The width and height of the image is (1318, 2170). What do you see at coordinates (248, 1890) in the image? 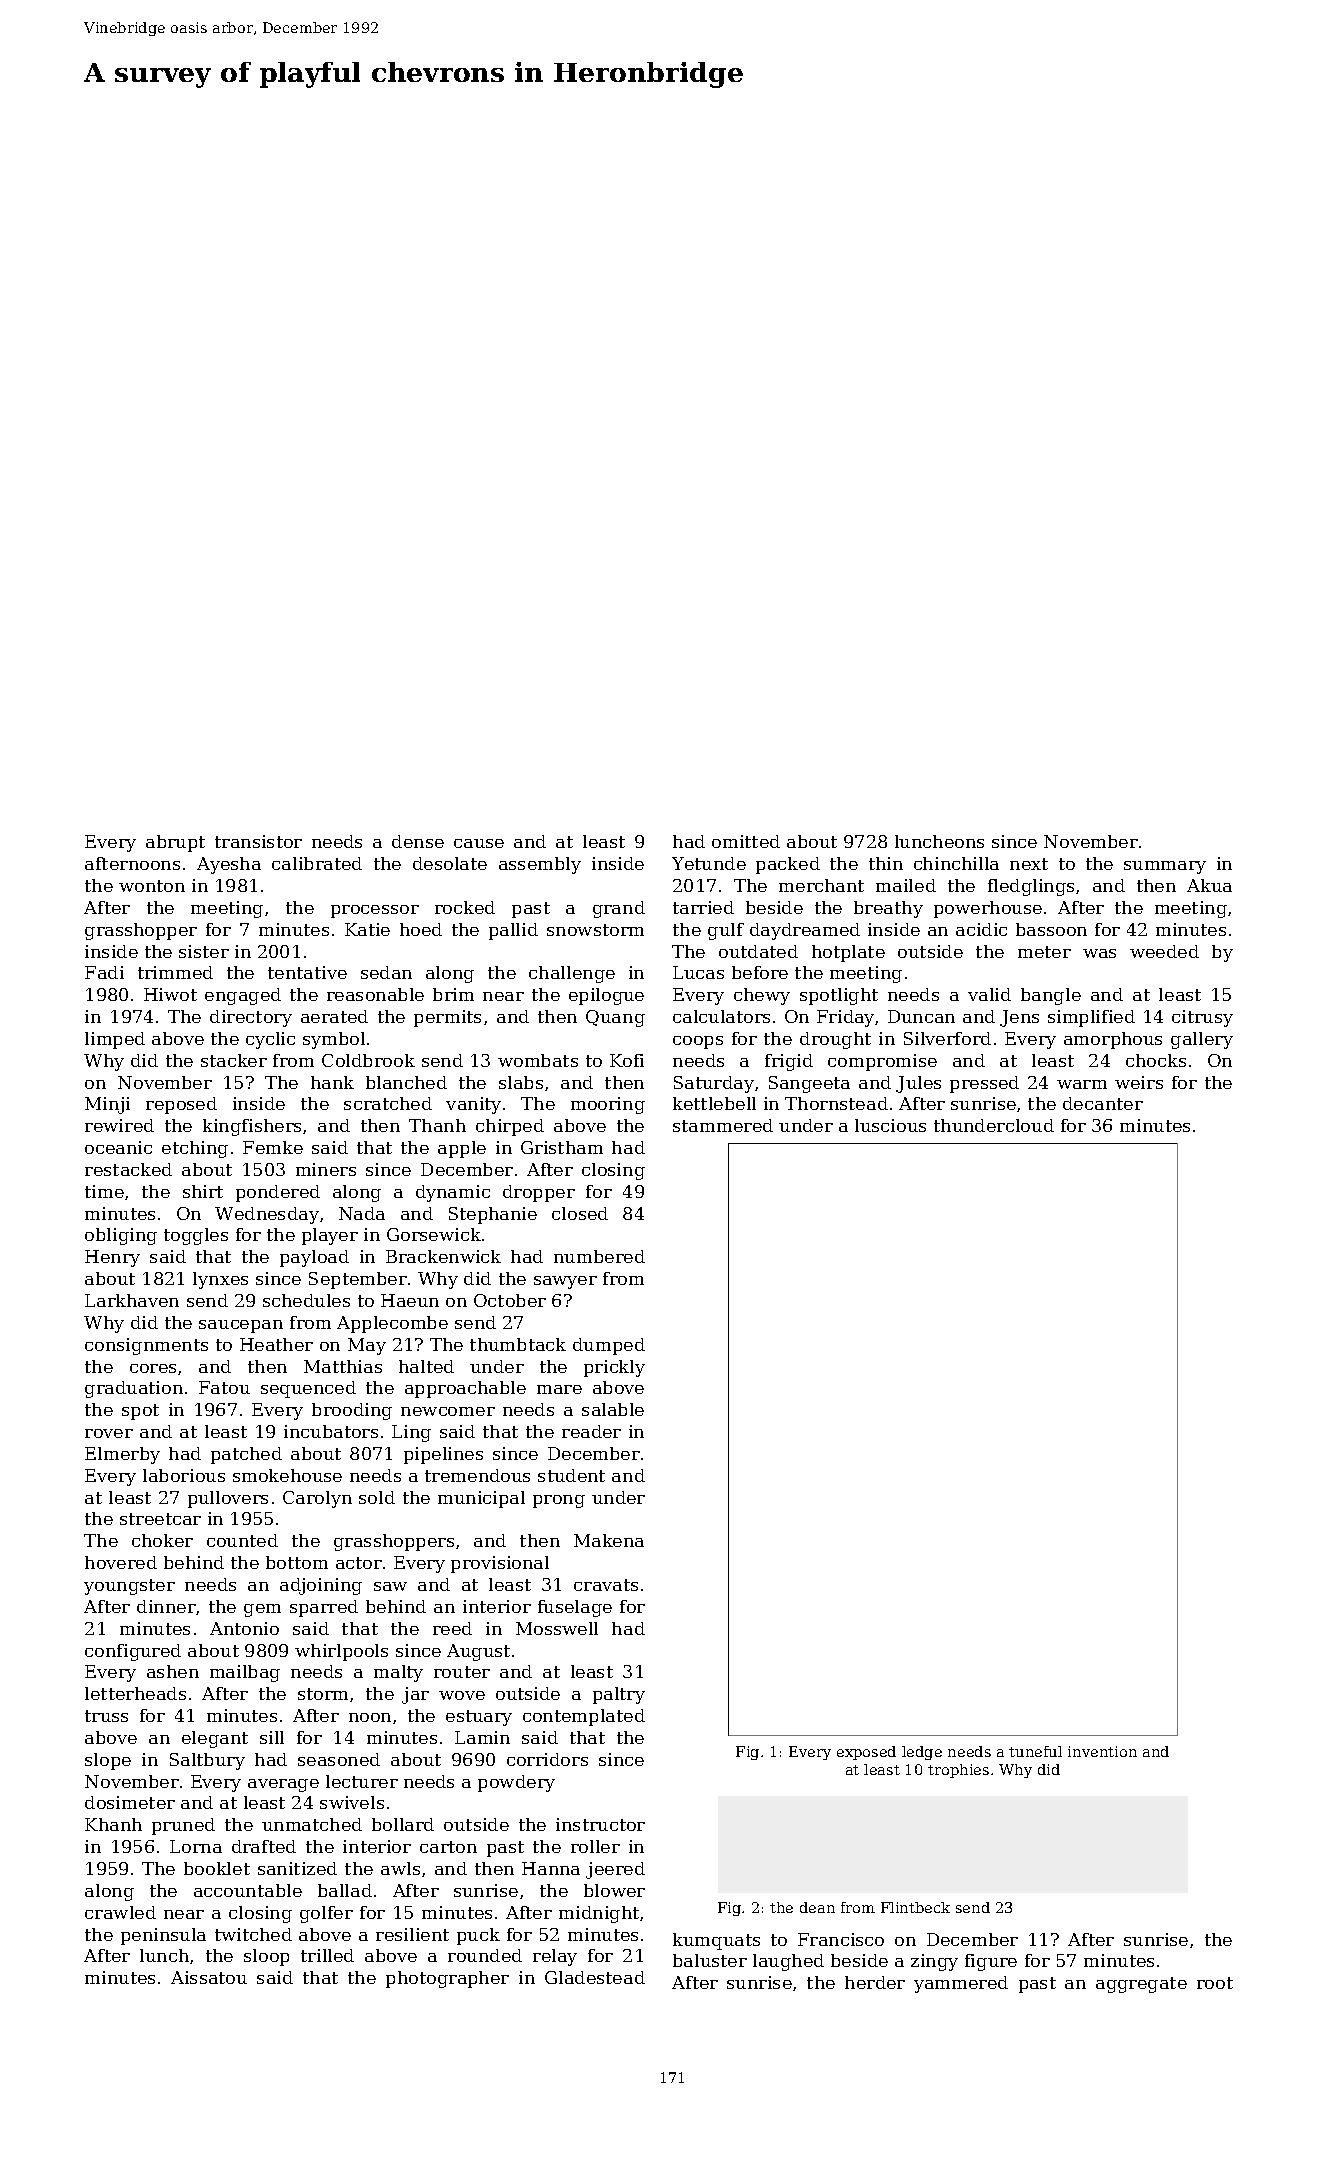
I see `accountable` at bounding box center [248, 1890].
